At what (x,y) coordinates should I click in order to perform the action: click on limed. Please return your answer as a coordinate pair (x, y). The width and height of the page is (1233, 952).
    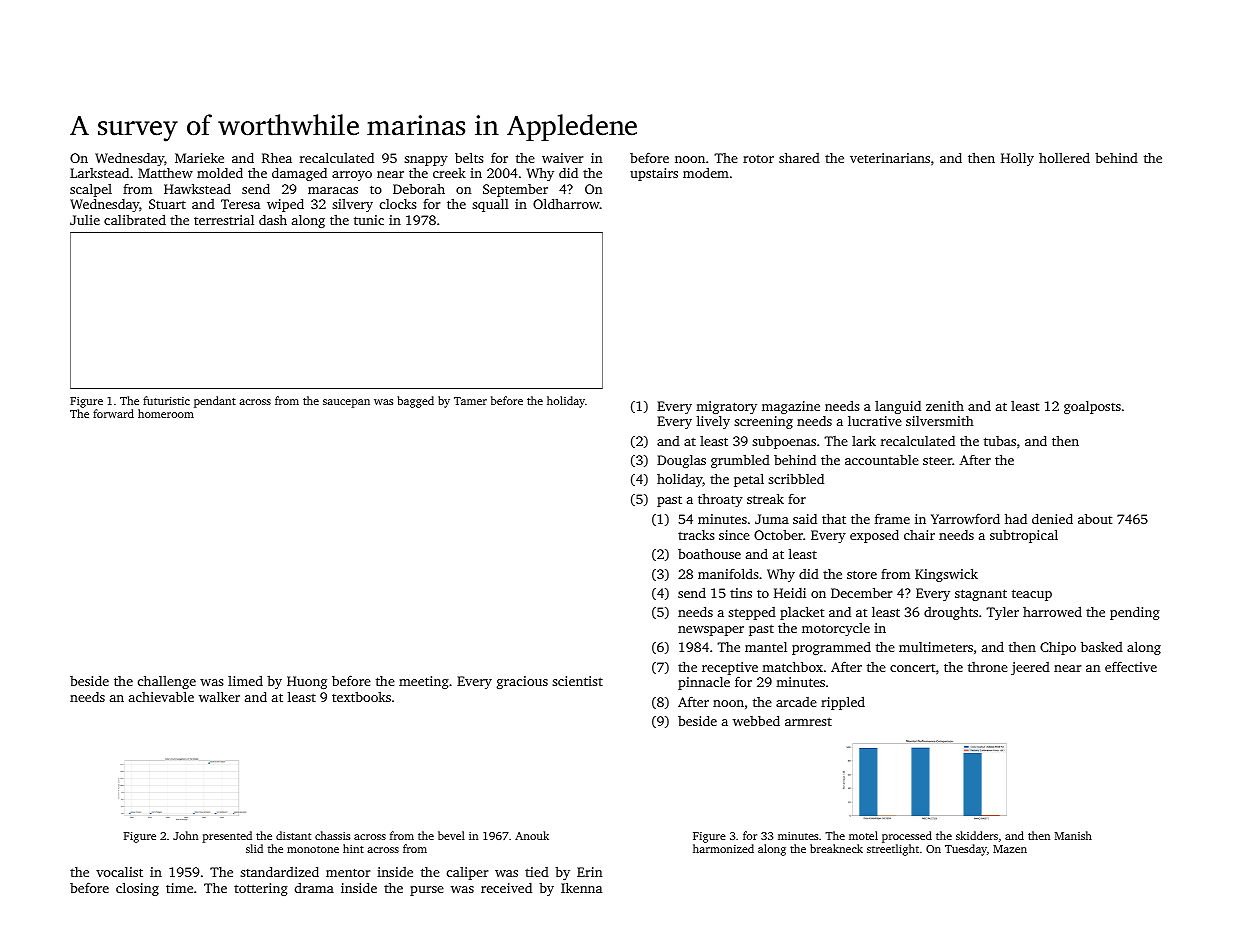
    Looking at the image, I should click on (245, 680).
